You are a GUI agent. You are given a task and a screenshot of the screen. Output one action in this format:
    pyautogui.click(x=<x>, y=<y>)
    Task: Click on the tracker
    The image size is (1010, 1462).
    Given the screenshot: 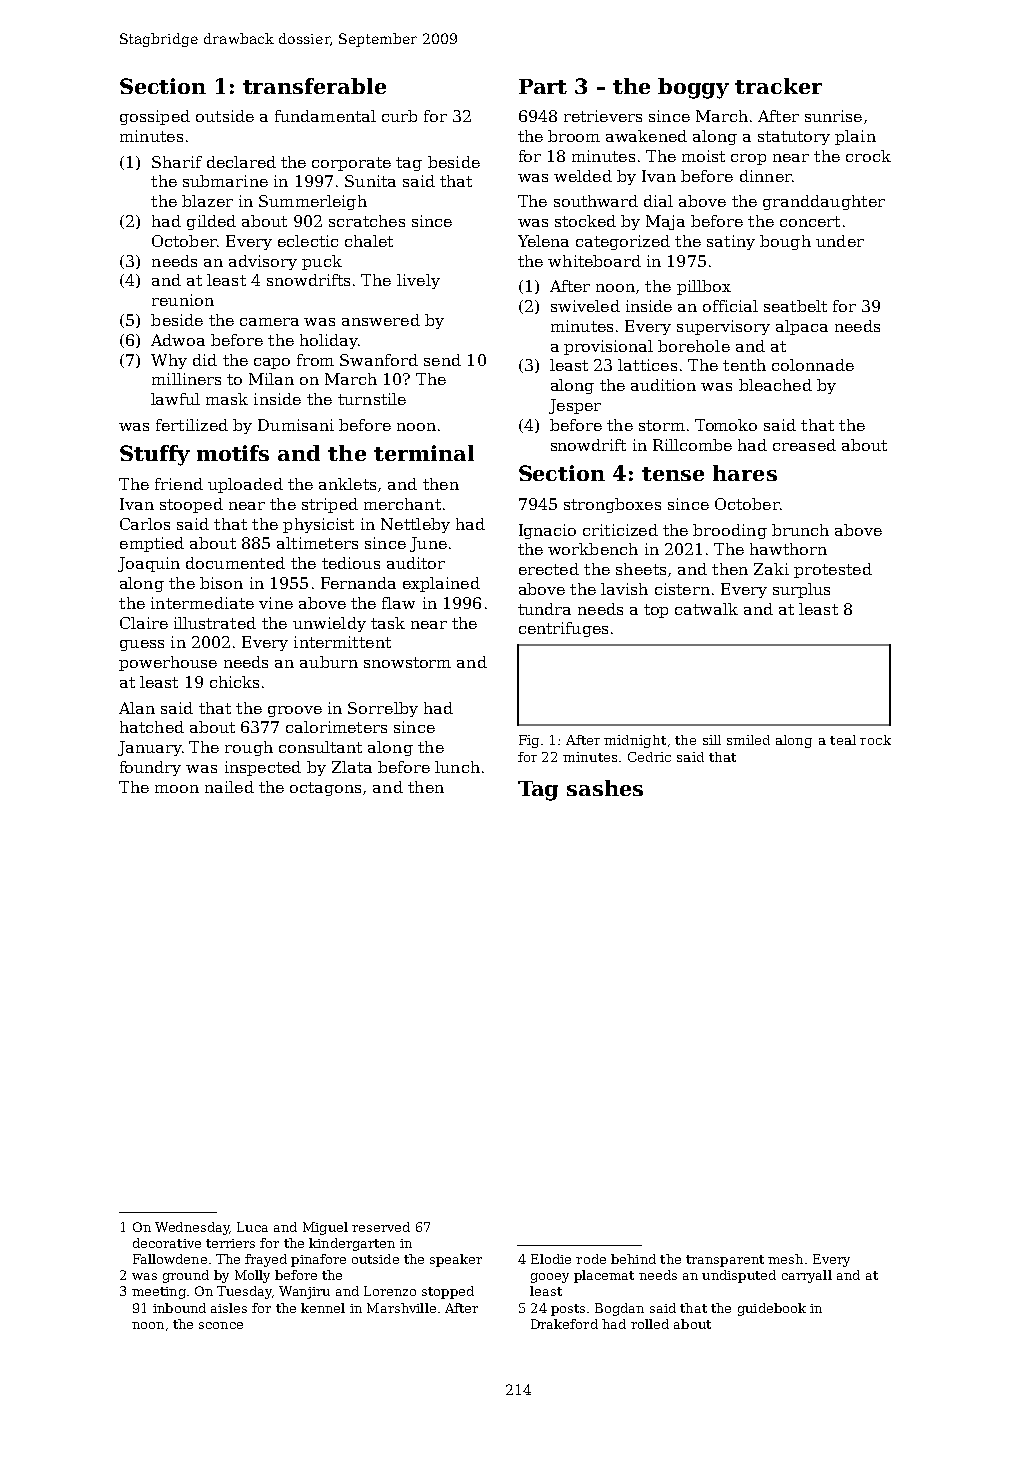 What is the action you would take?
    pyautogui.click(x=778, y=86)
